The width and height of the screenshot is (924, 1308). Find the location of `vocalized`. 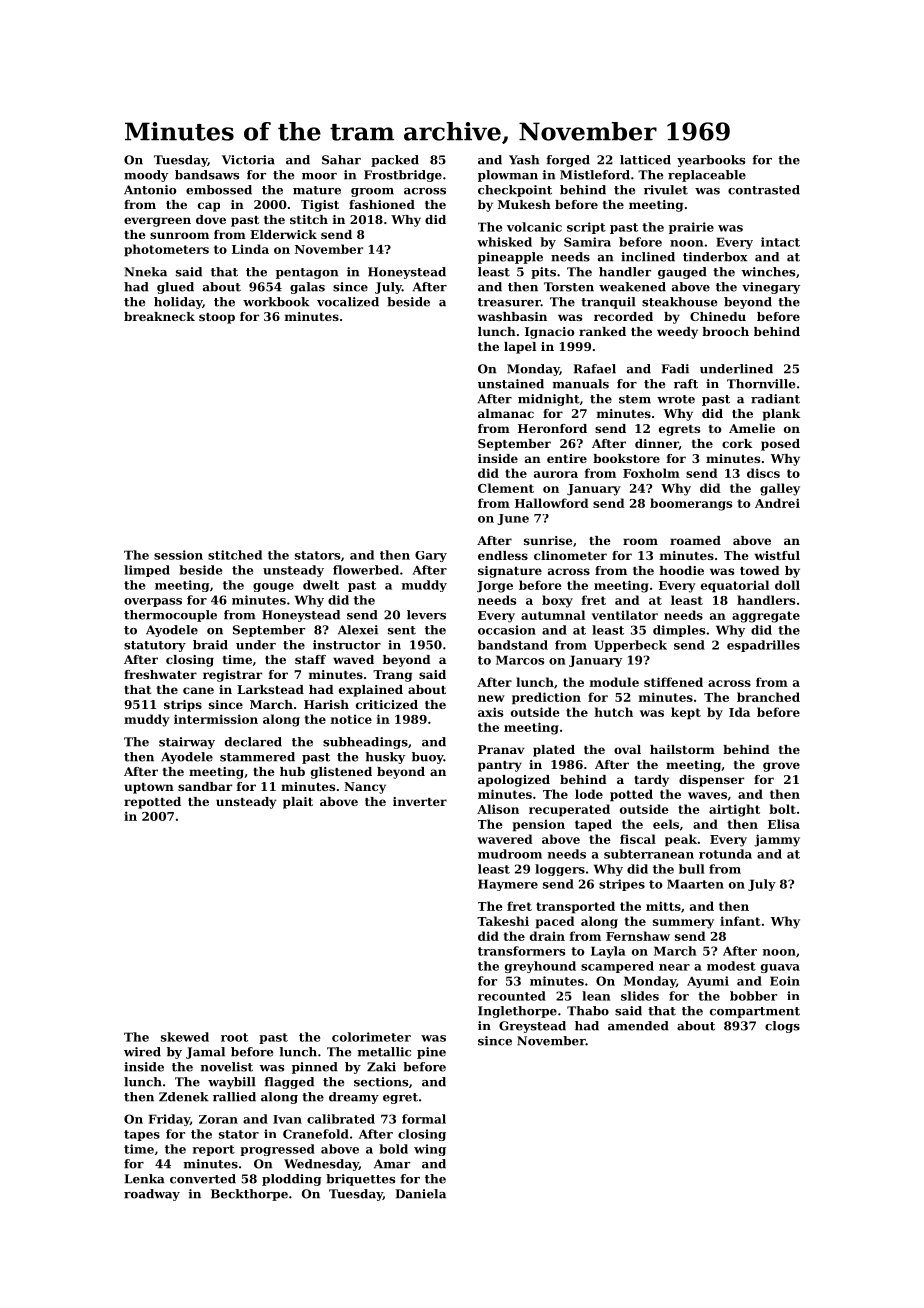

vocalized is located at coordinates (348, 302).
